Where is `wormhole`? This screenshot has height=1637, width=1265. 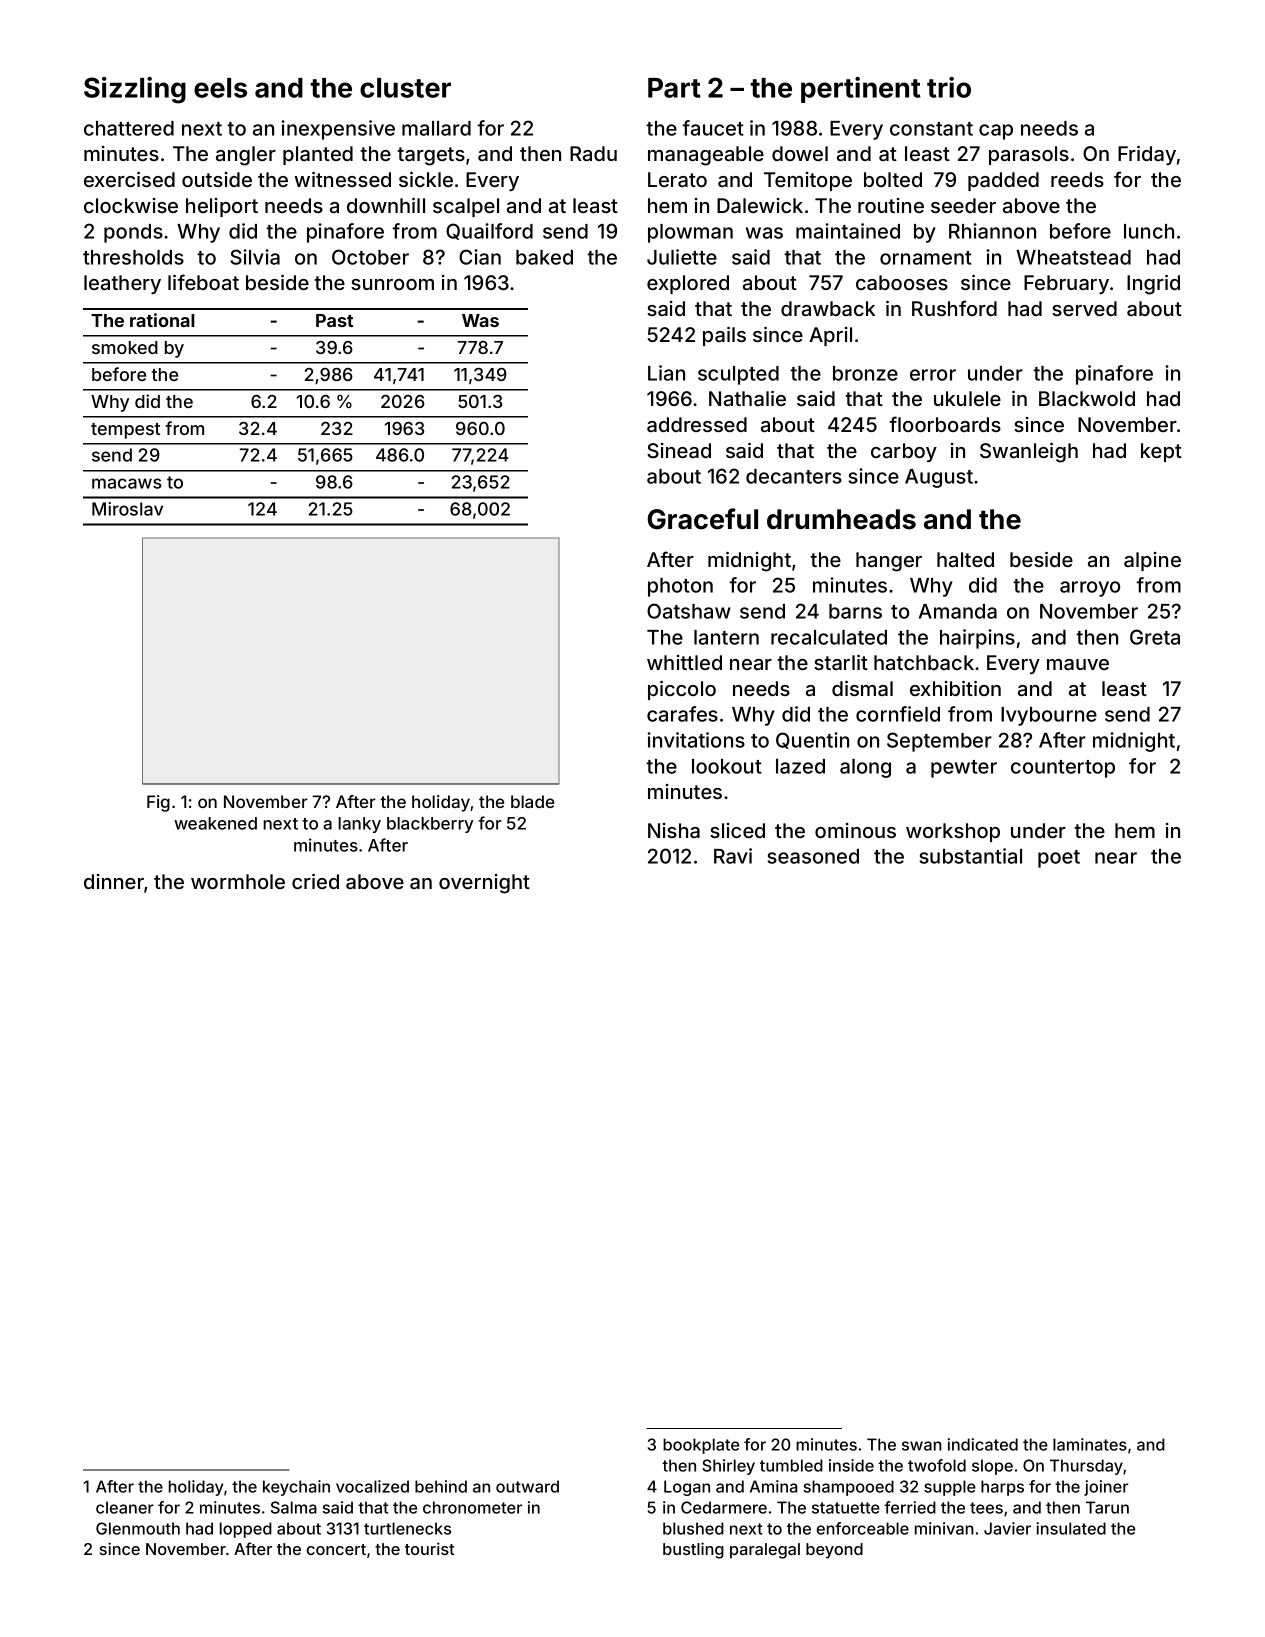
wormhole is located at coordinates (238, 881).
